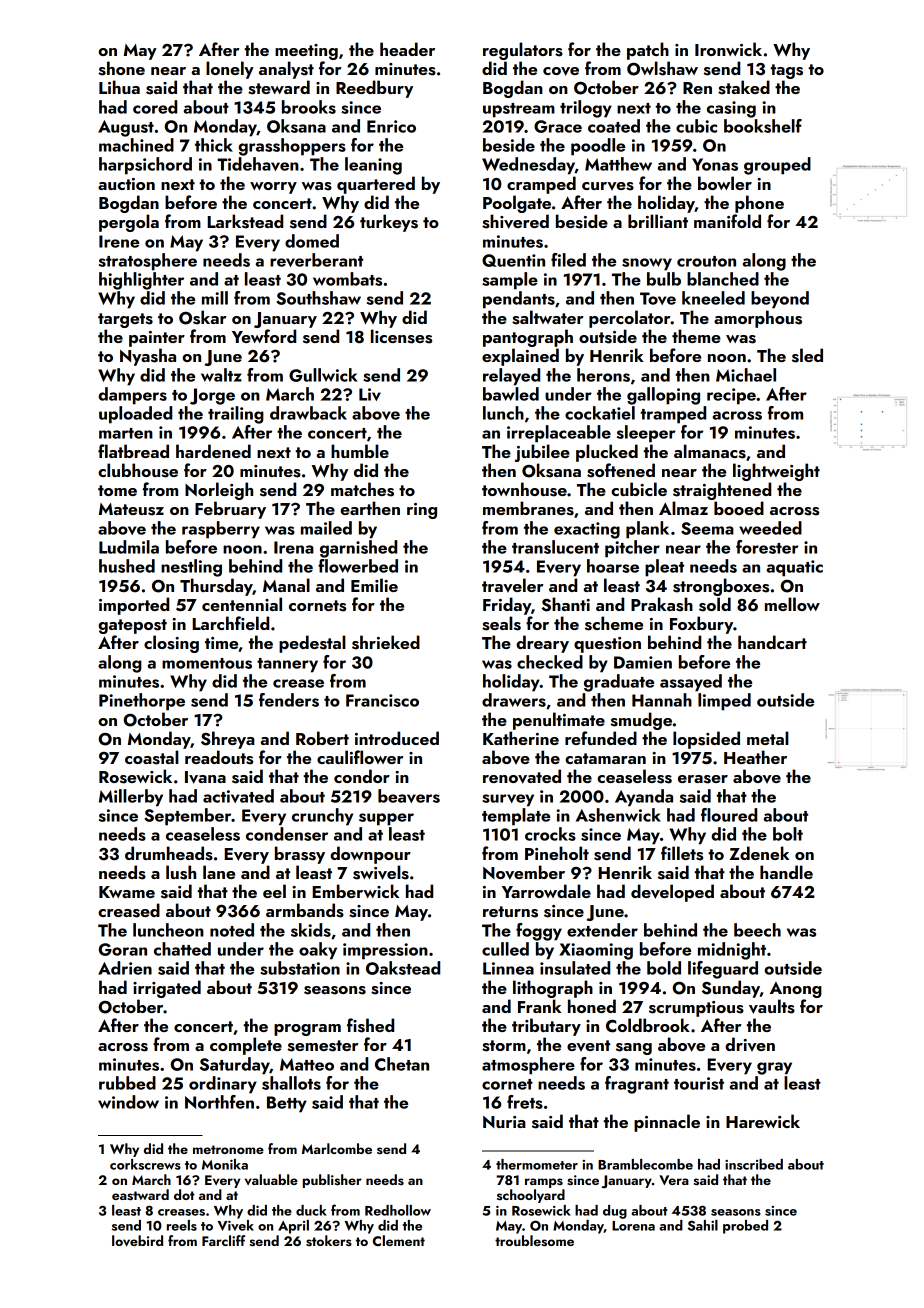 This screenshot has width=924, height=1308. I want to click on Katherine, so click(521, 738).
